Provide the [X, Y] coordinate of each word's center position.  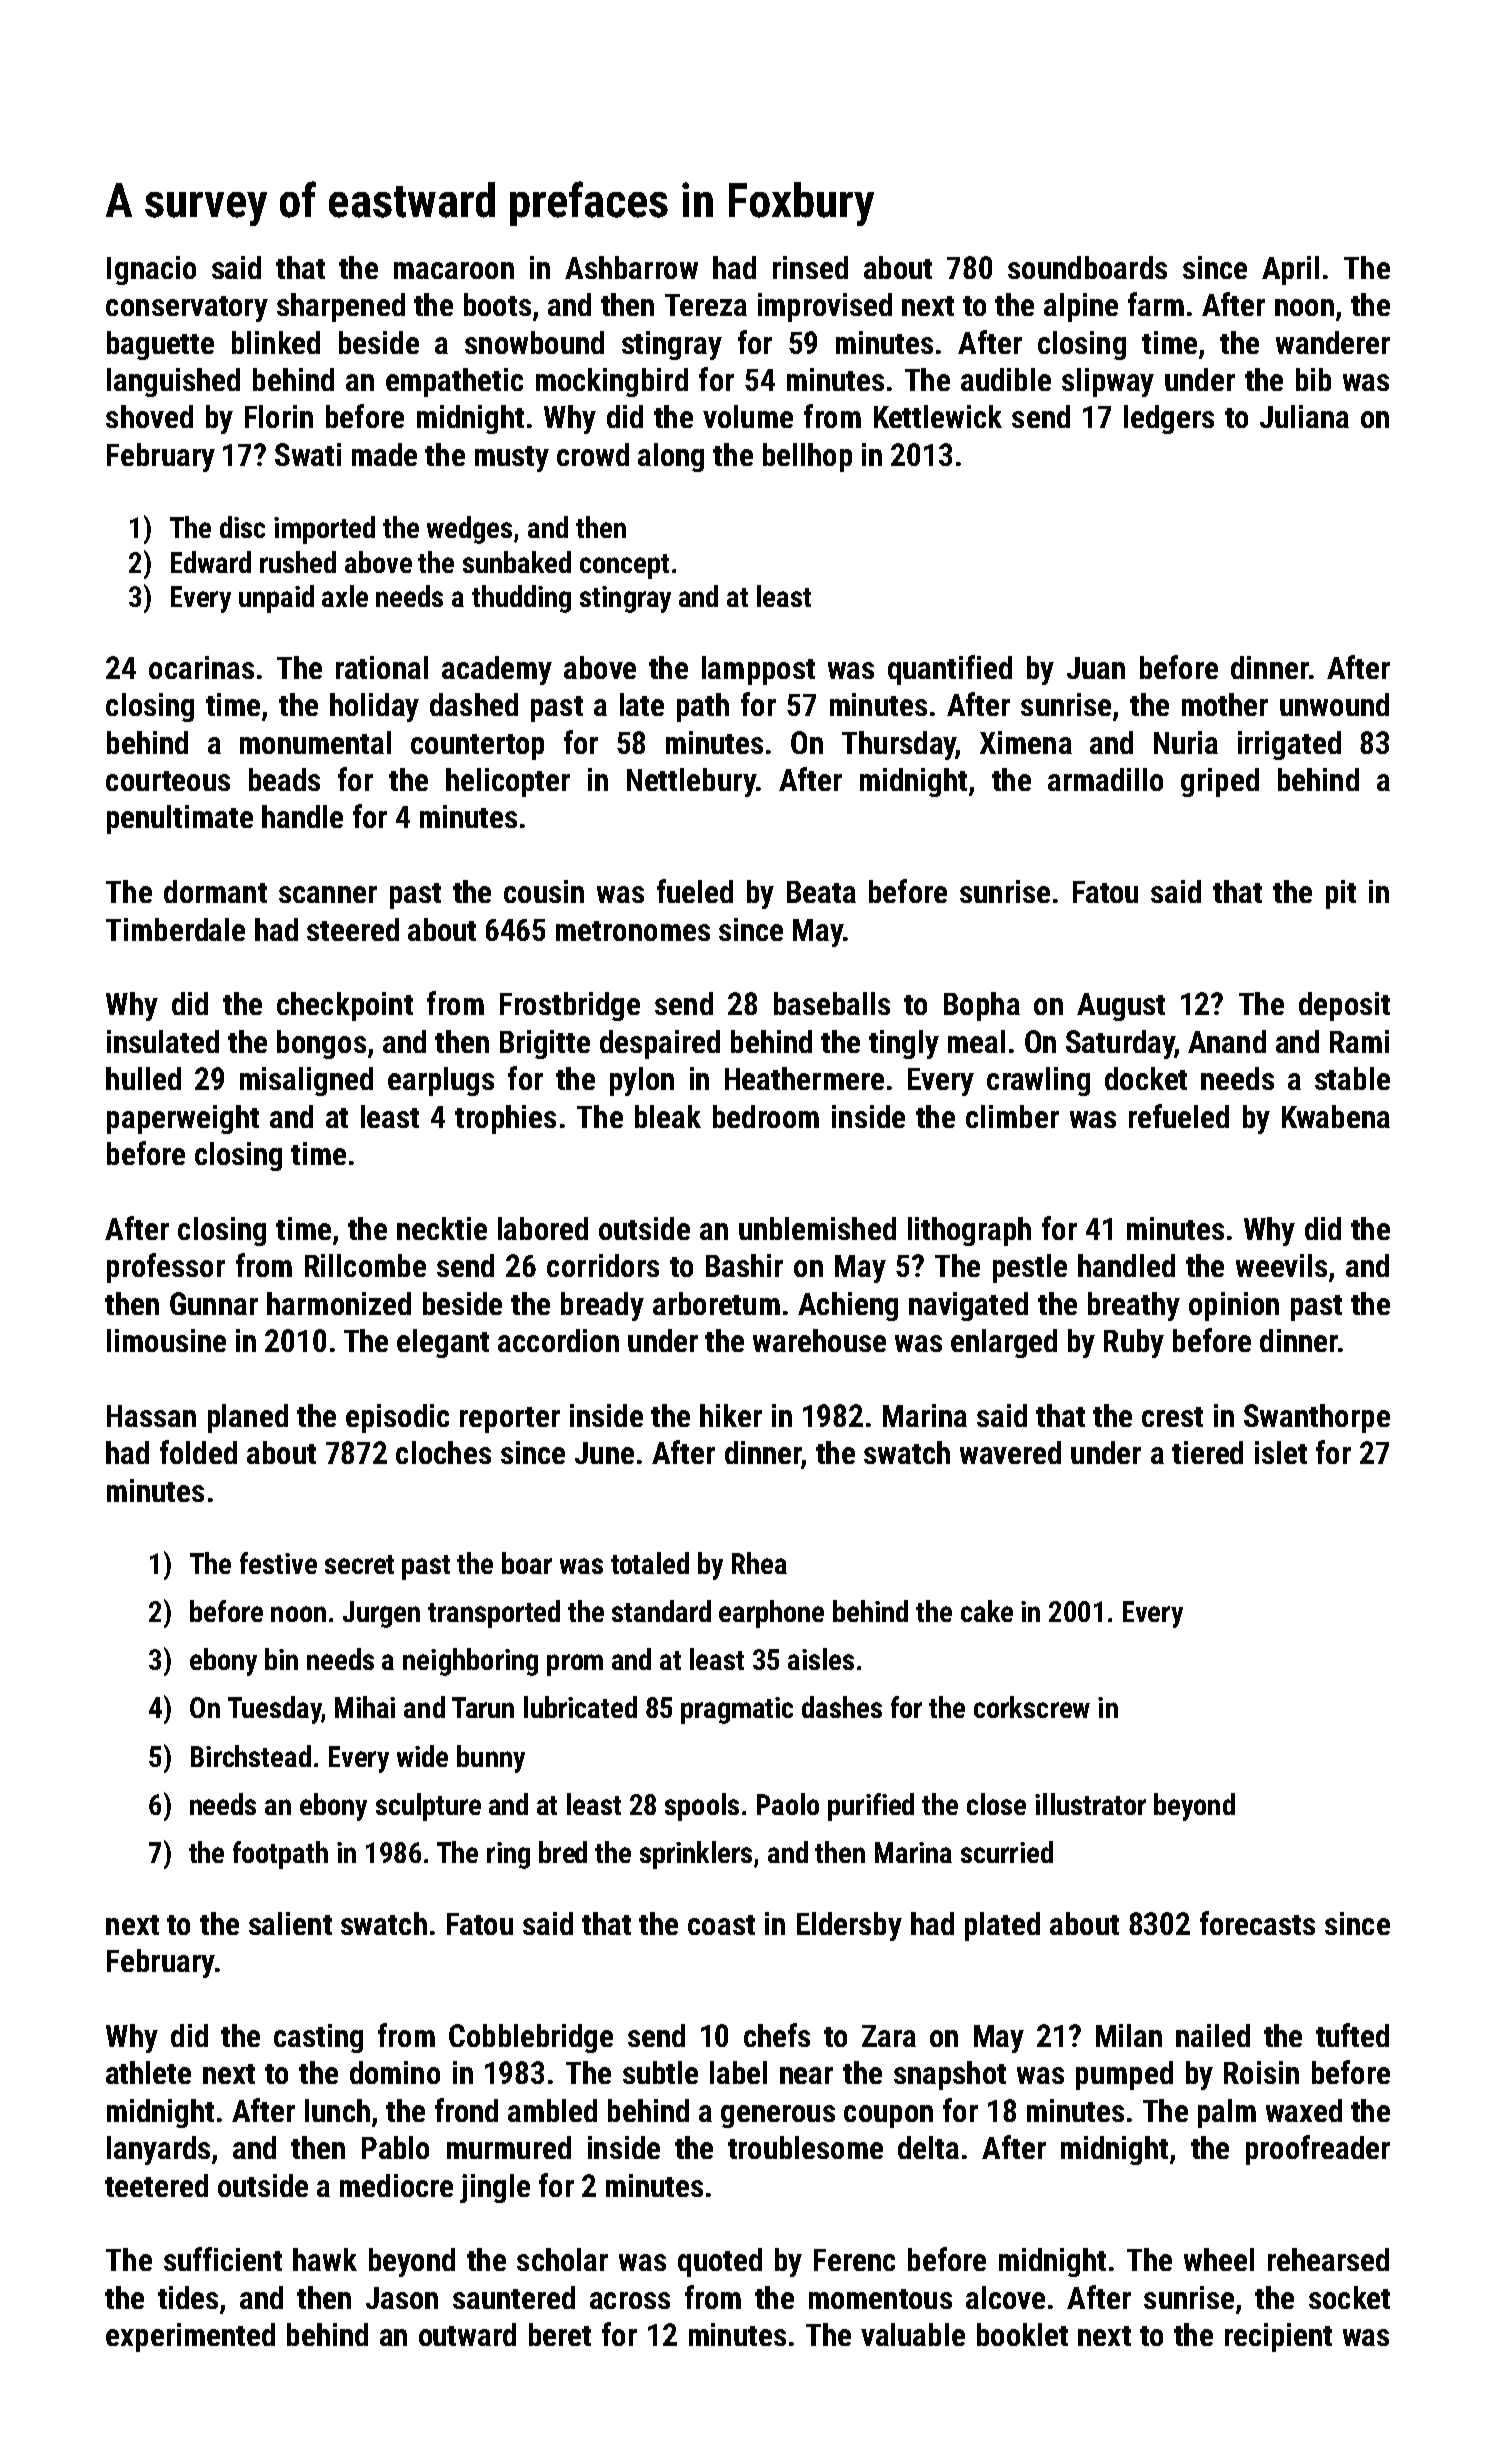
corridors [603, 1265]
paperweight [183, 1119]
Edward [211, 562]
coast [721, 1925]
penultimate [180, 819]
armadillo [1105, 779]
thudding [521, 599]
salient [290, 1923]
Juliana [1304, 416]
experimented [190, 2337]
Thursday [899, 745]
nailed [1213, 2035]
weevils [1281, 1265]
